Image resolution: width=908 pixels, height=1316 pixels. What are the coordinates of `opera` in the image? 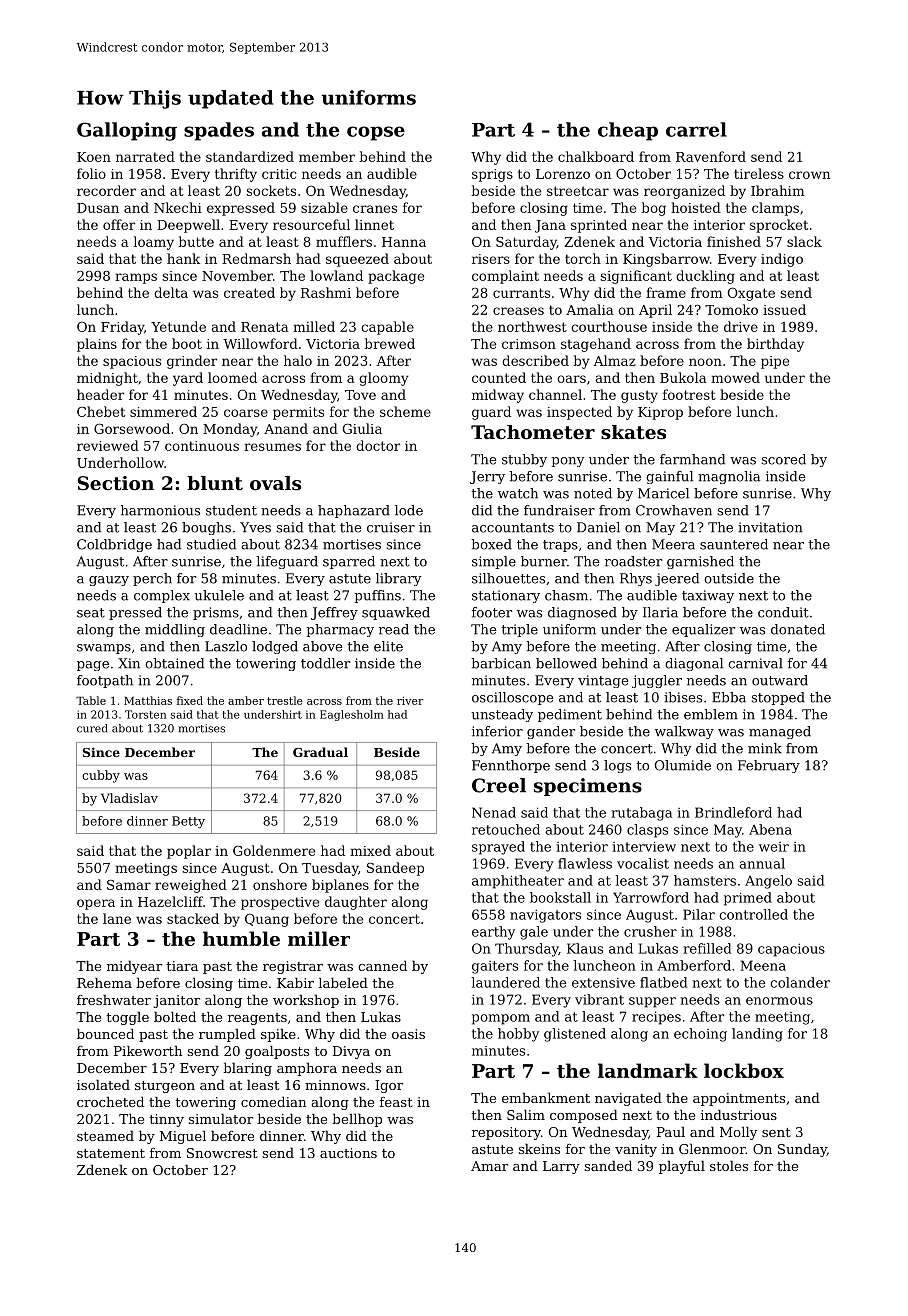 It's located at (96, 904).
